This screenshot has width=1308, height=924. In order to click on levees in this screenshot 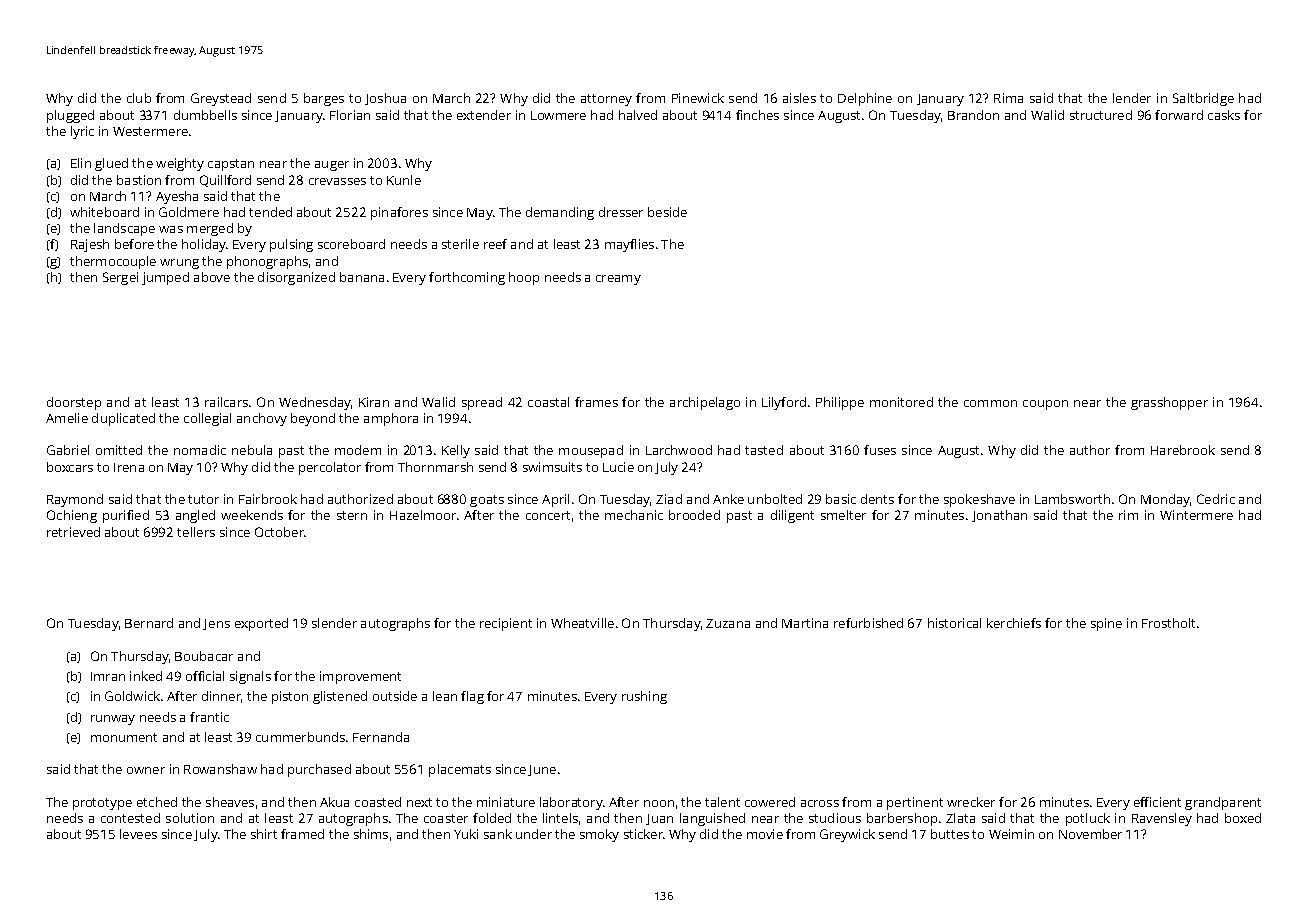, I will do `click(138, 834)`.
